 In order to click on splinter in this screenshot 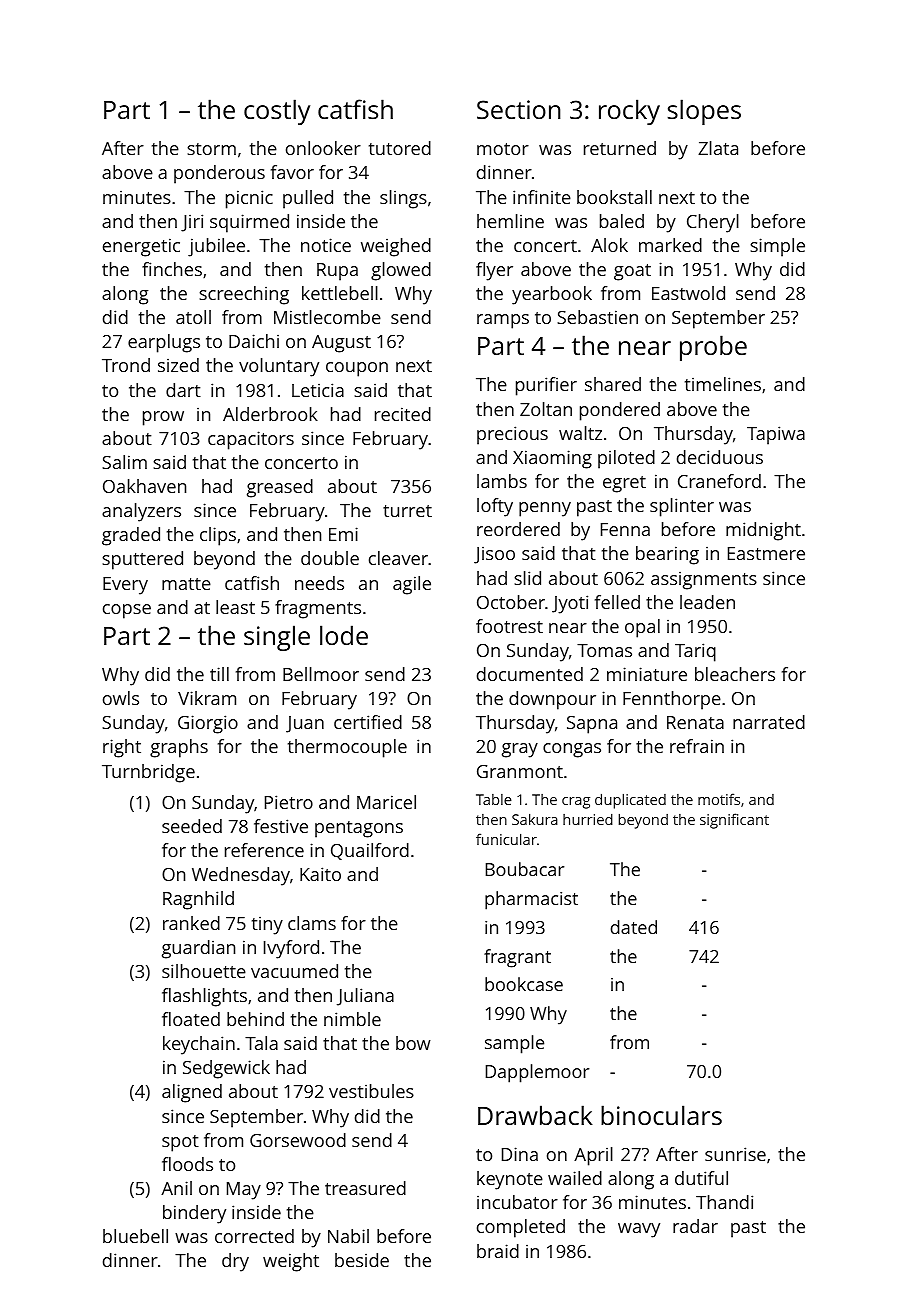, I will do `click(682, 507)`.
